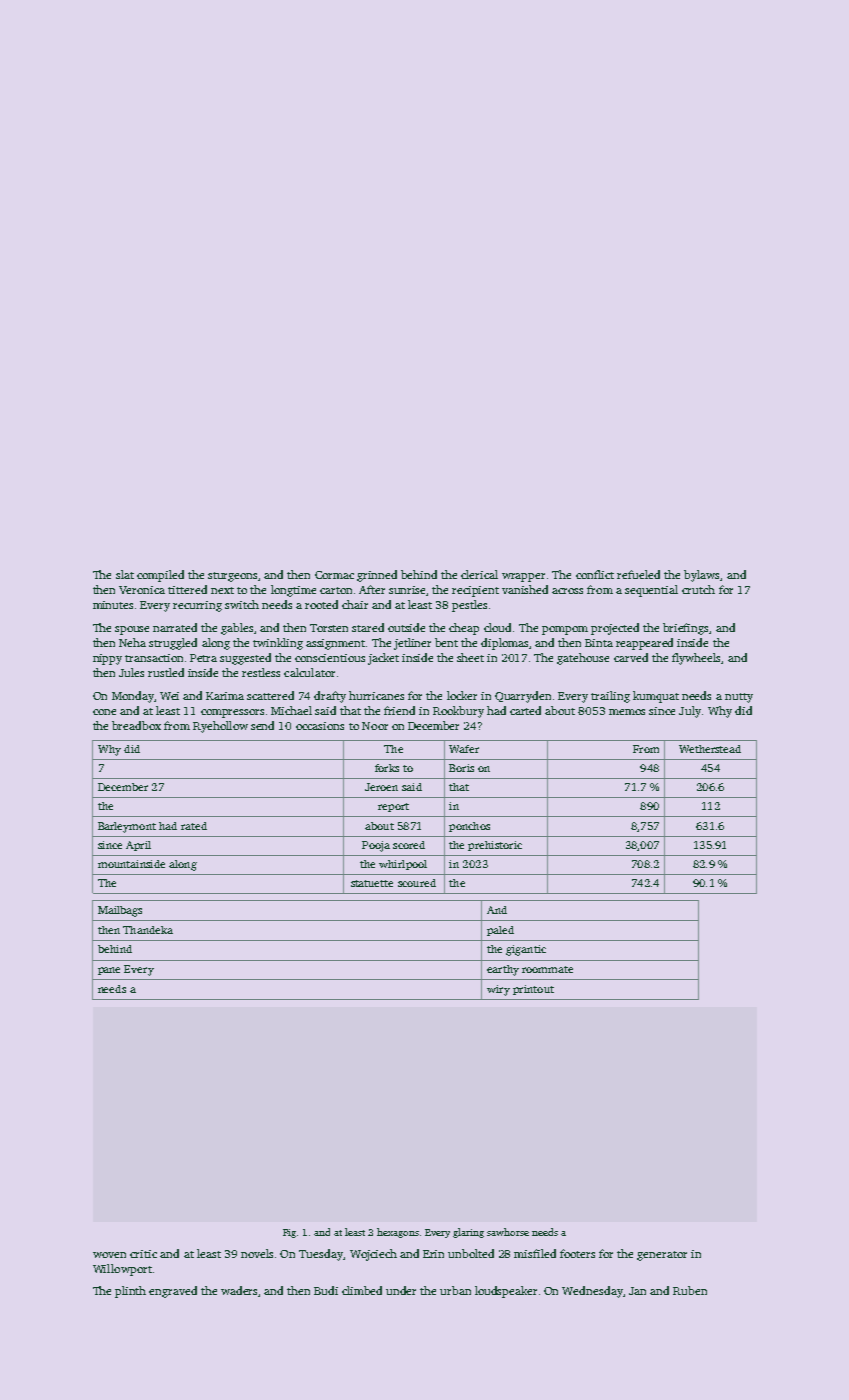  What do you see at coordinates (662, 1256) in the image?
I see `generator` at bounding box center [662, 1256].
